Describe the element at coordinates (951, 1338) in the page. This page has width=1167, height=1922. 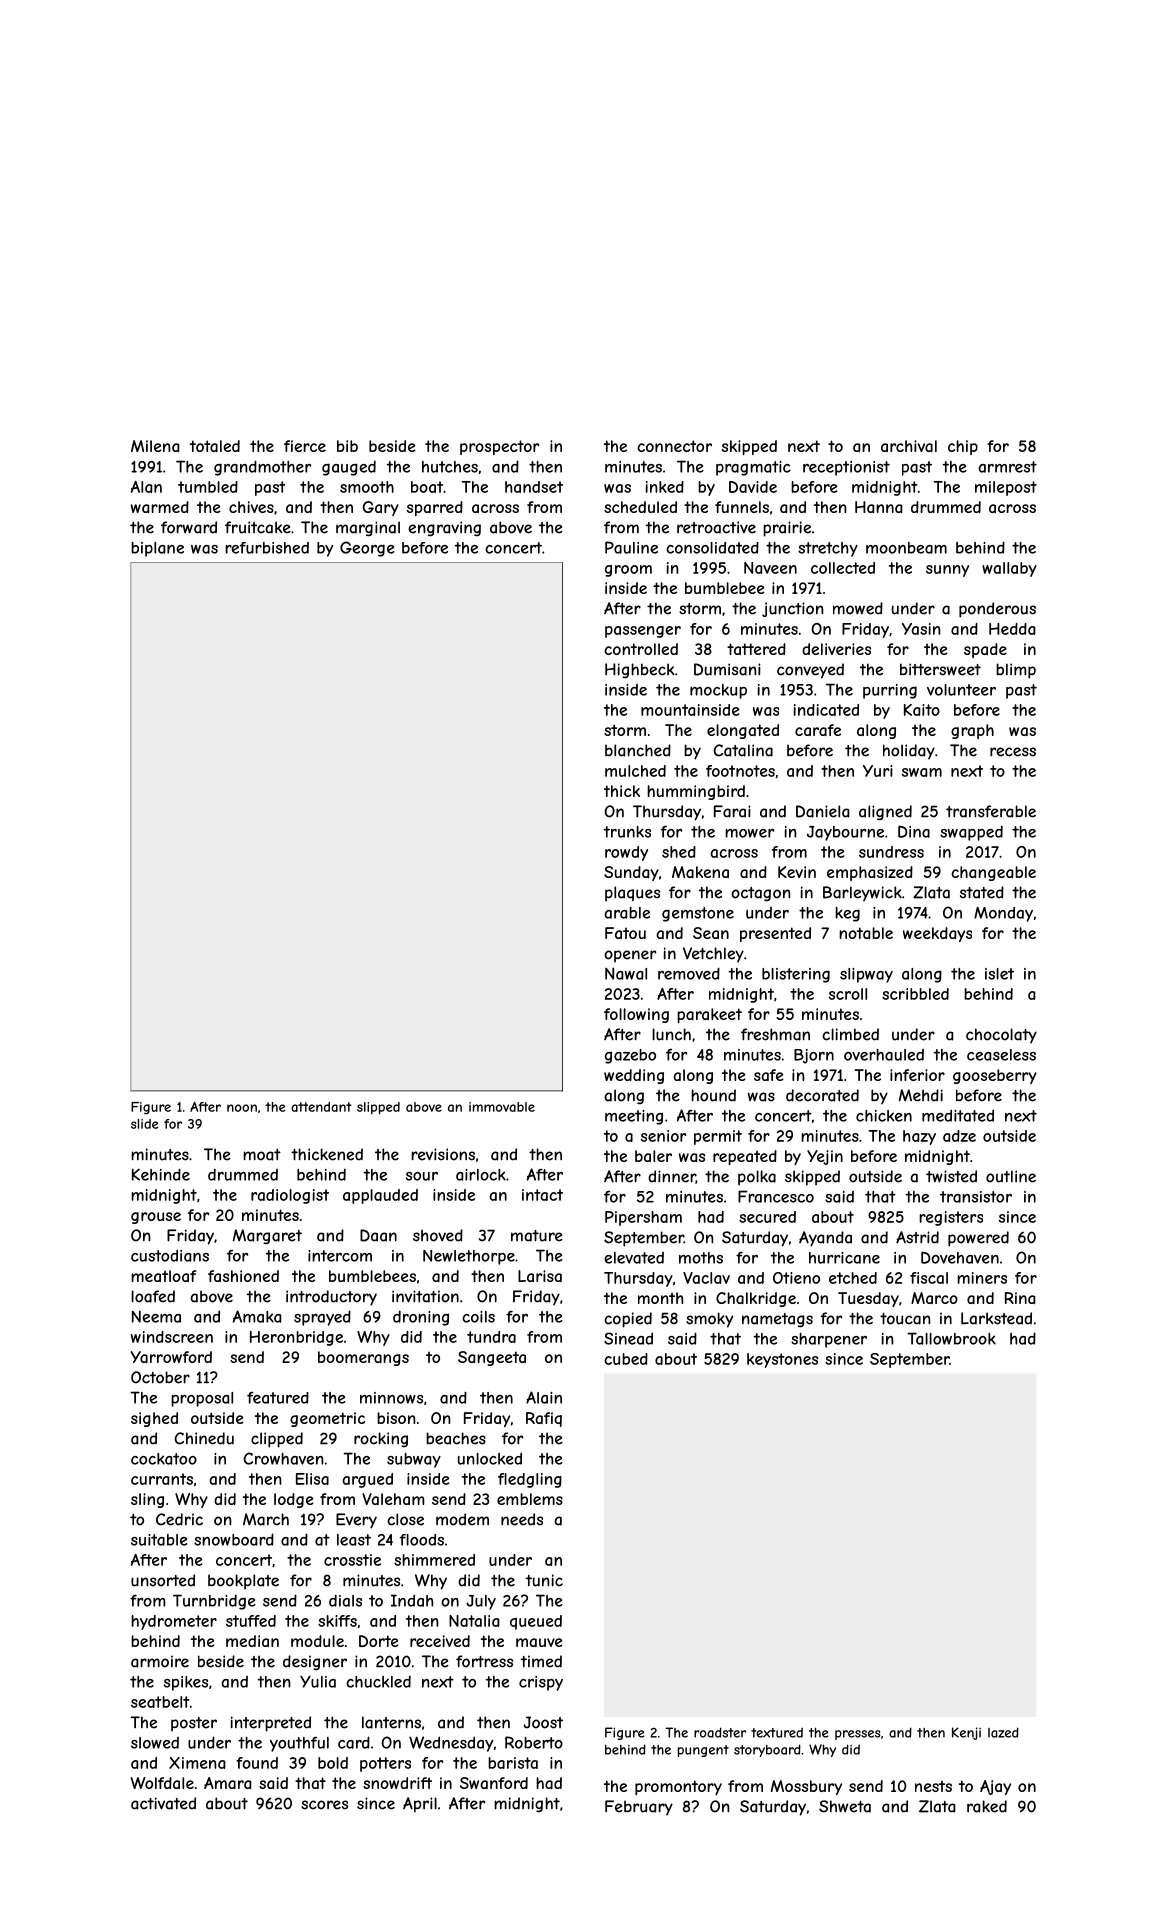
I see `Tallowbrook` at that location.
